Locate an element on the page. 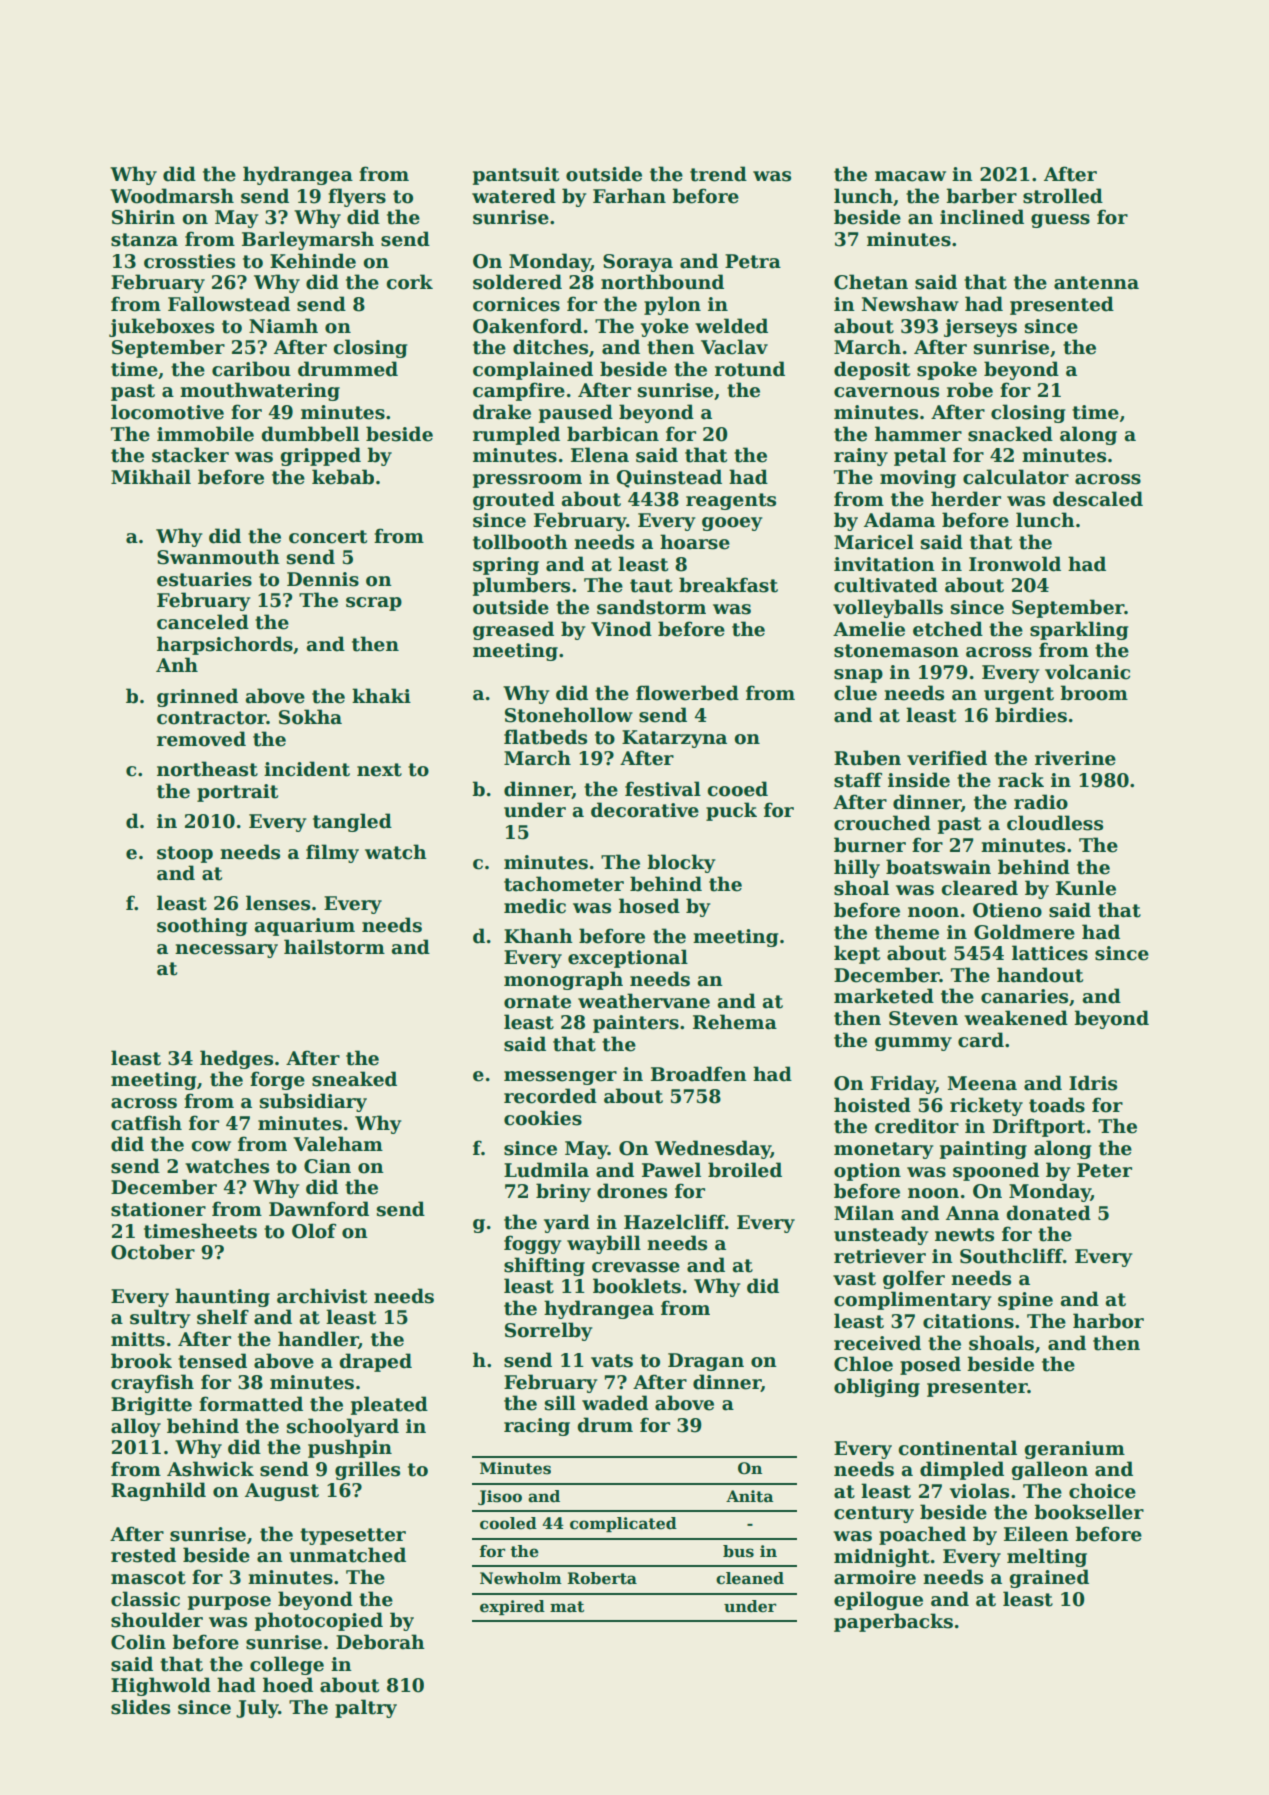 The width and height of the image is (1269, 1795). Meena is located at coordinates (982, 1083).
